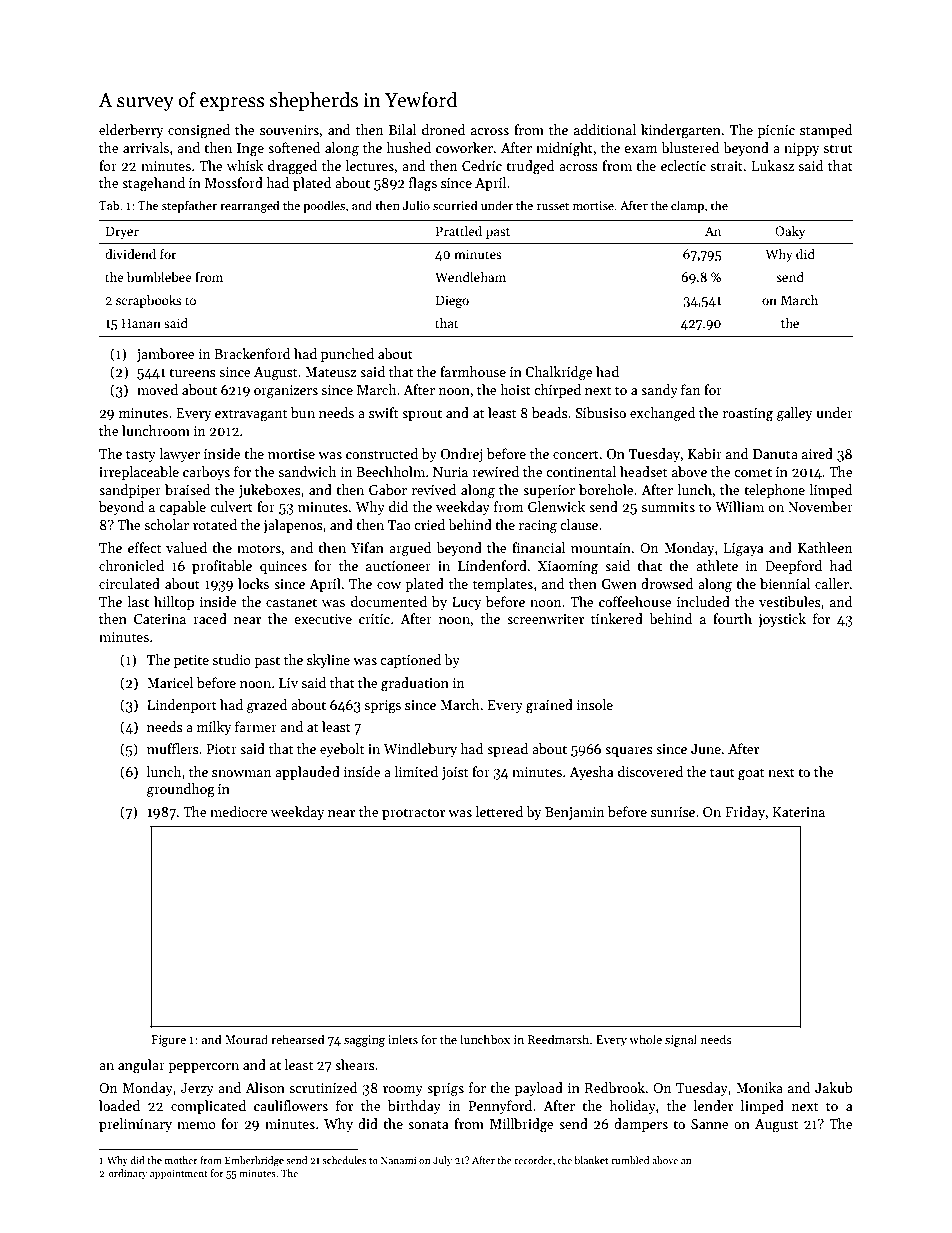  I want to click on droned, so click(444, 129).
